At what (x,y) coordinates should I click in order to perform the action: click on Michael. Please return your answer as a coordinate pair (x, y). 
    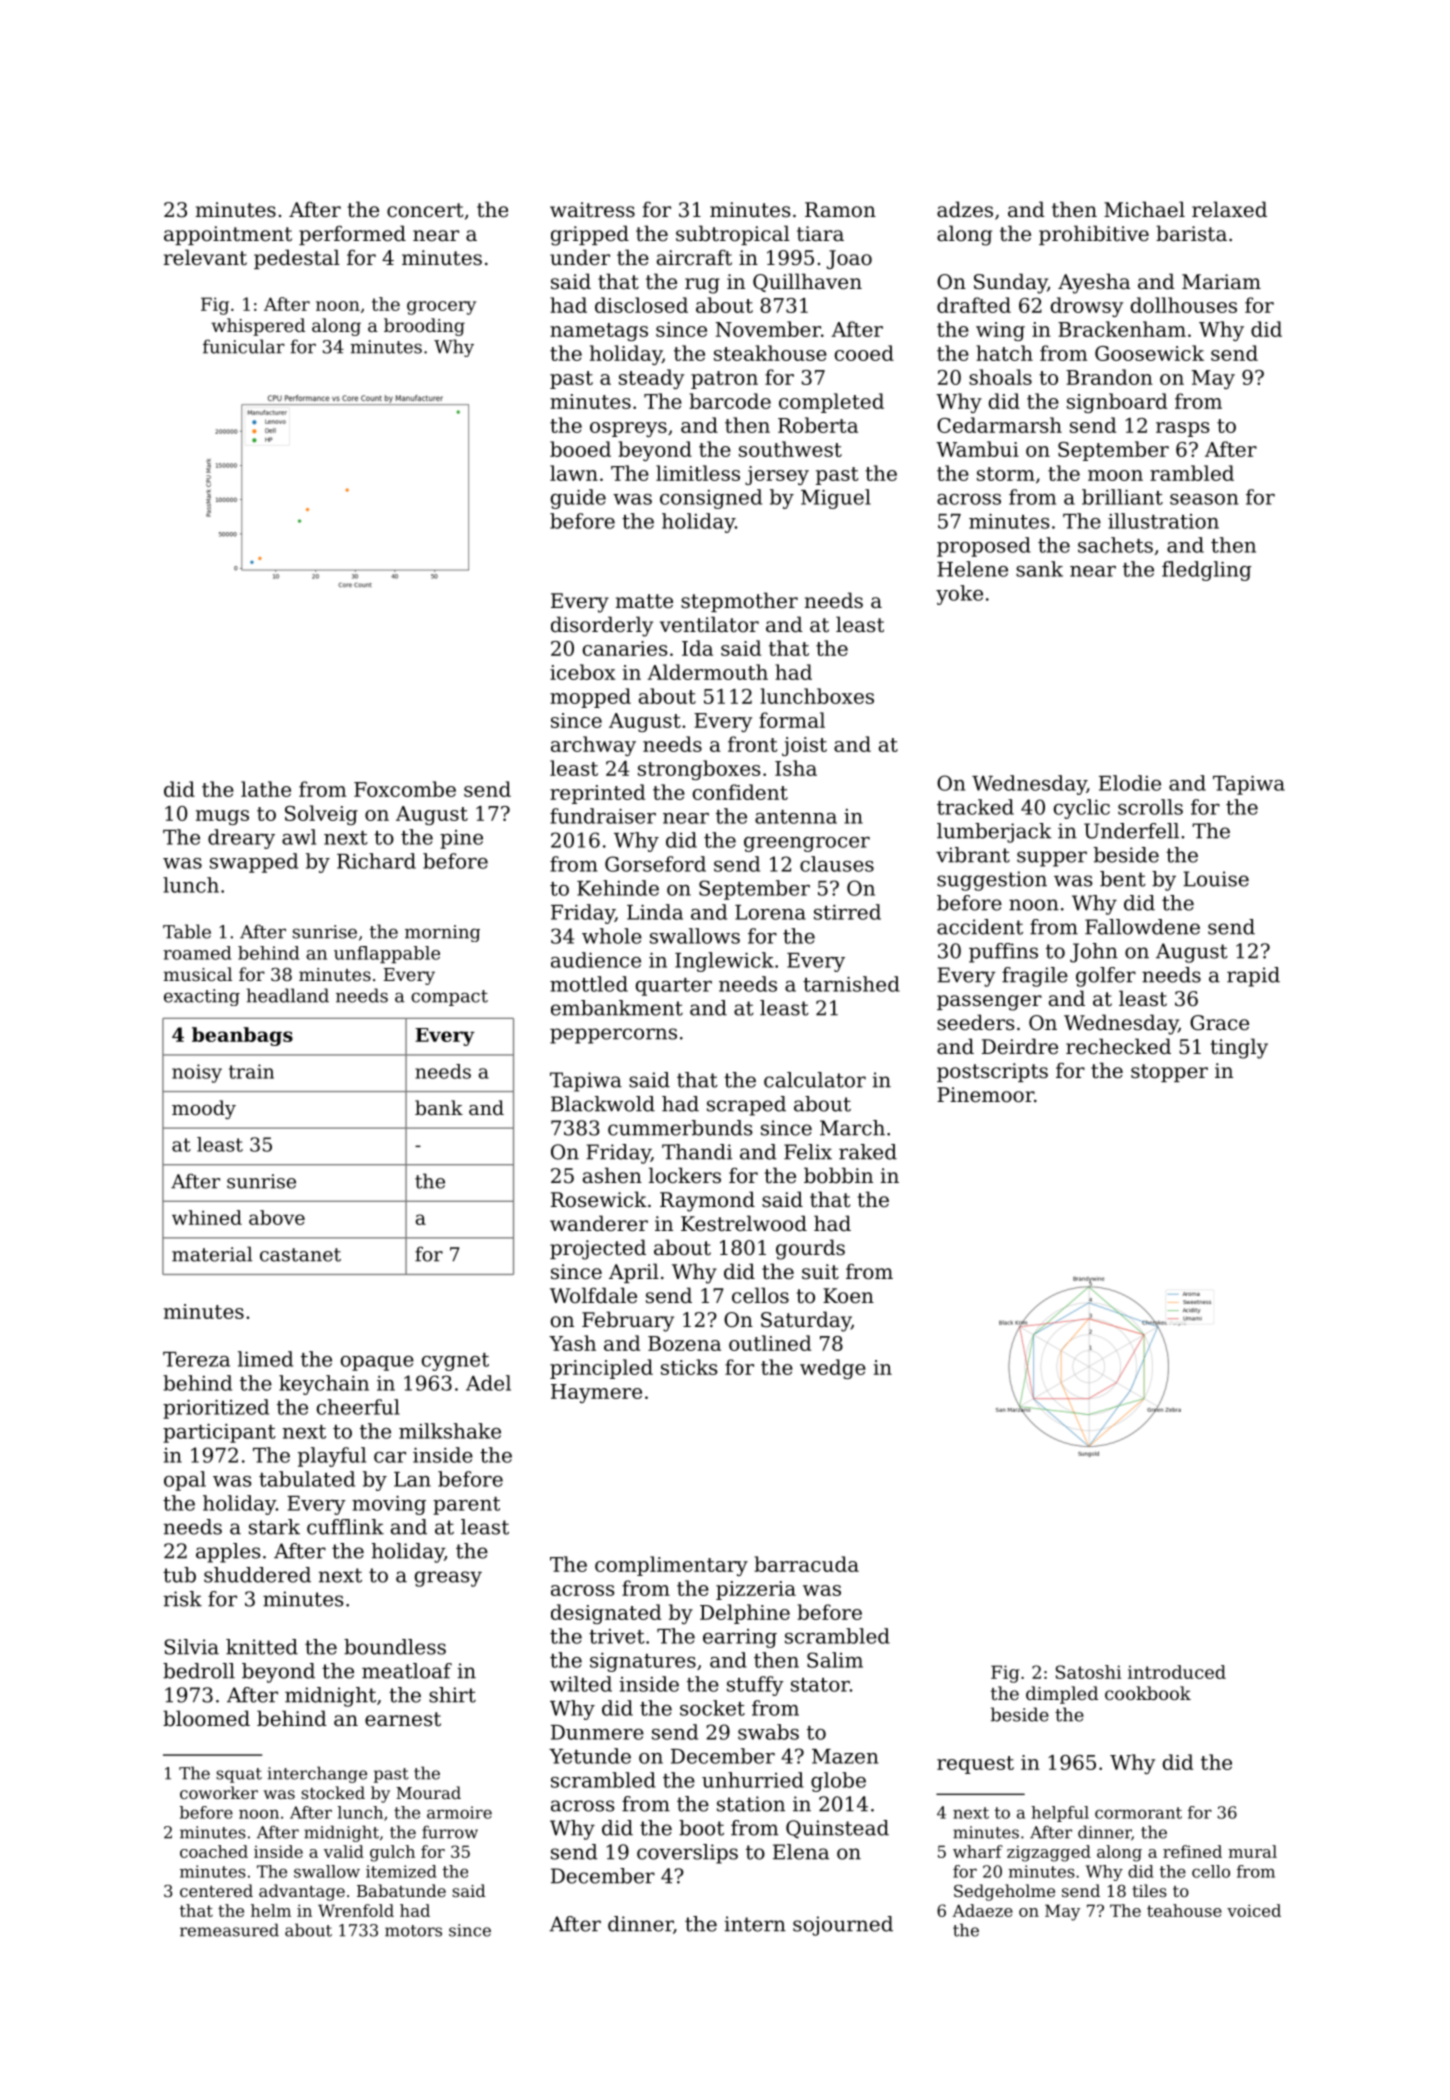
    Looking at the image, I should click on (1144, 209).
